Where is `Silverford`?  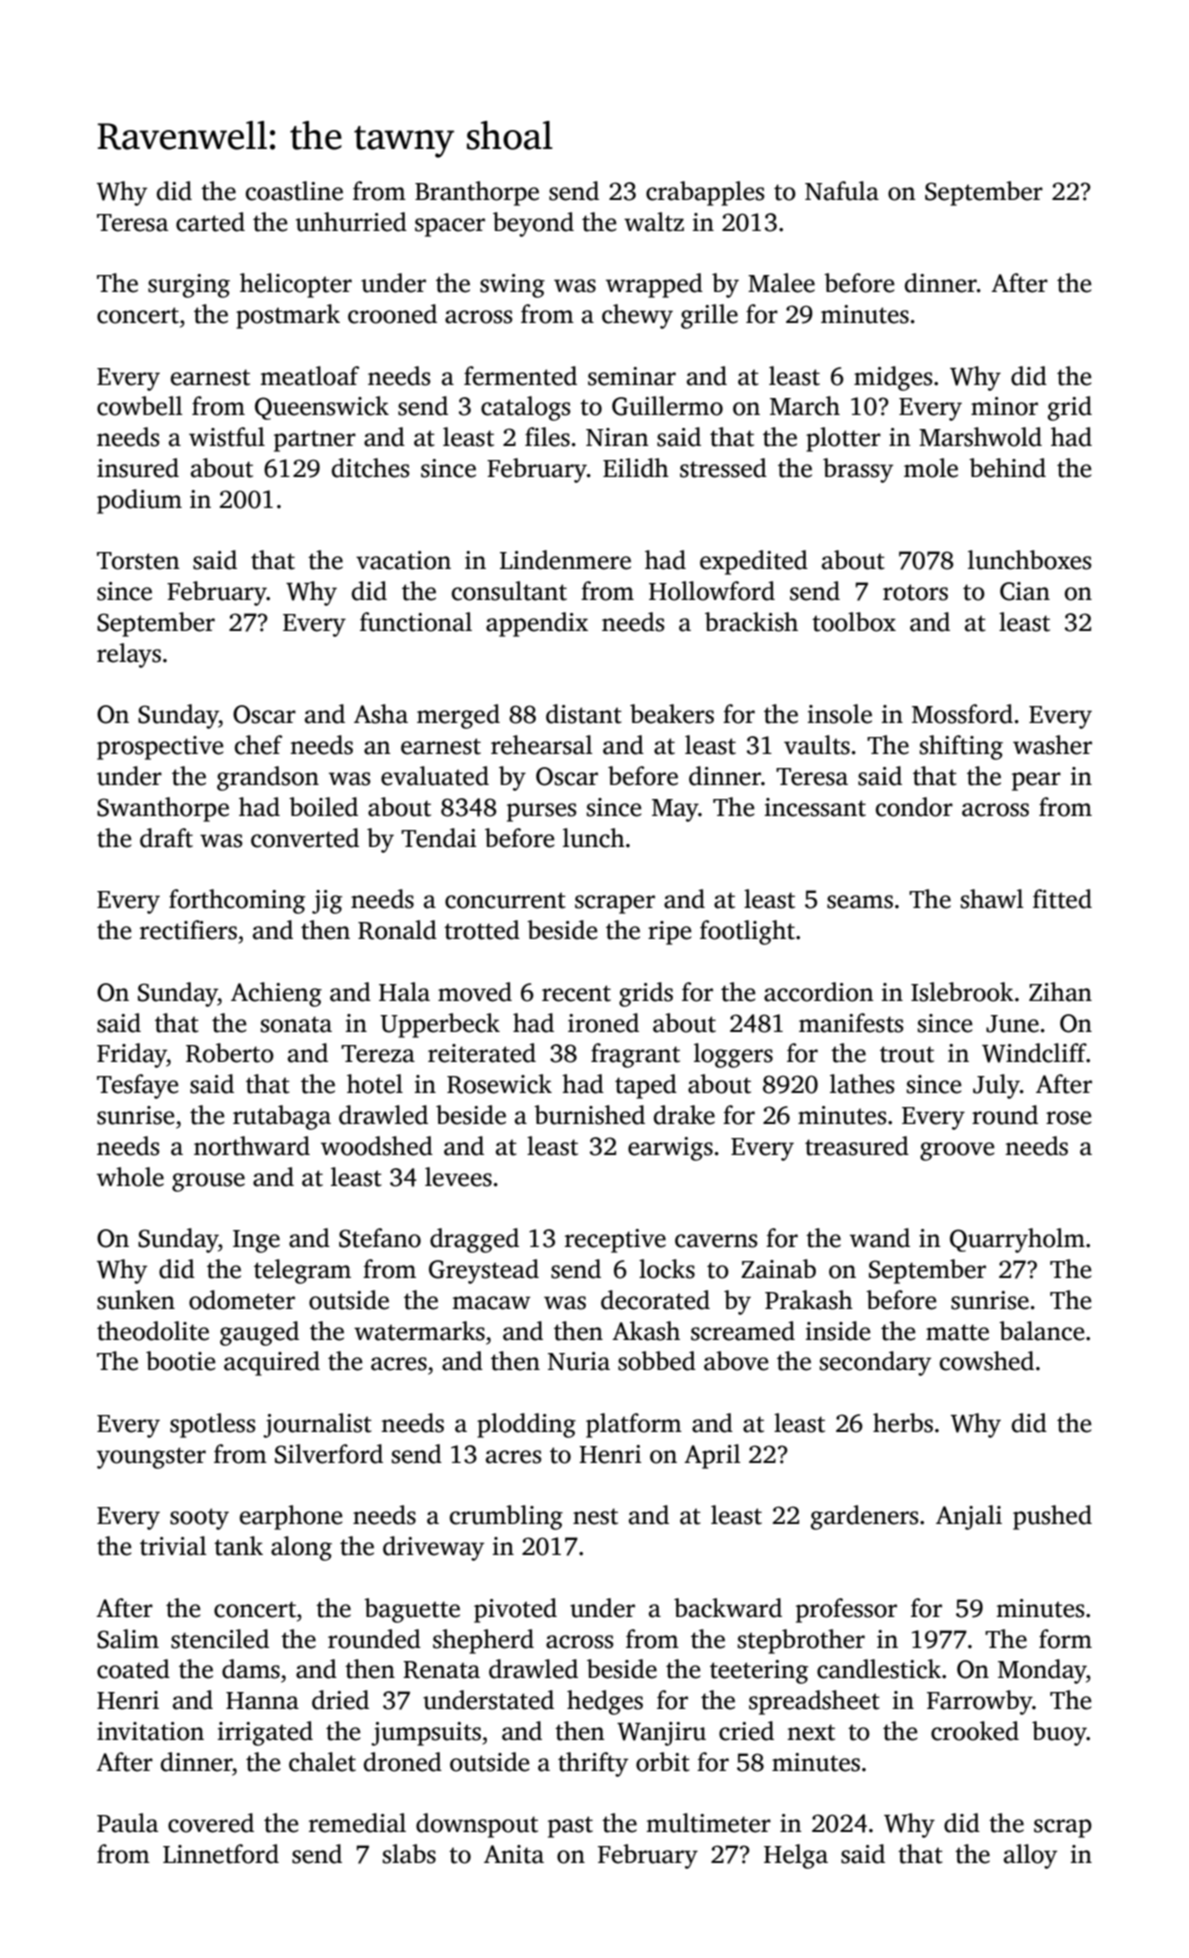
Silverford is located at coordinates (329, 1454).
